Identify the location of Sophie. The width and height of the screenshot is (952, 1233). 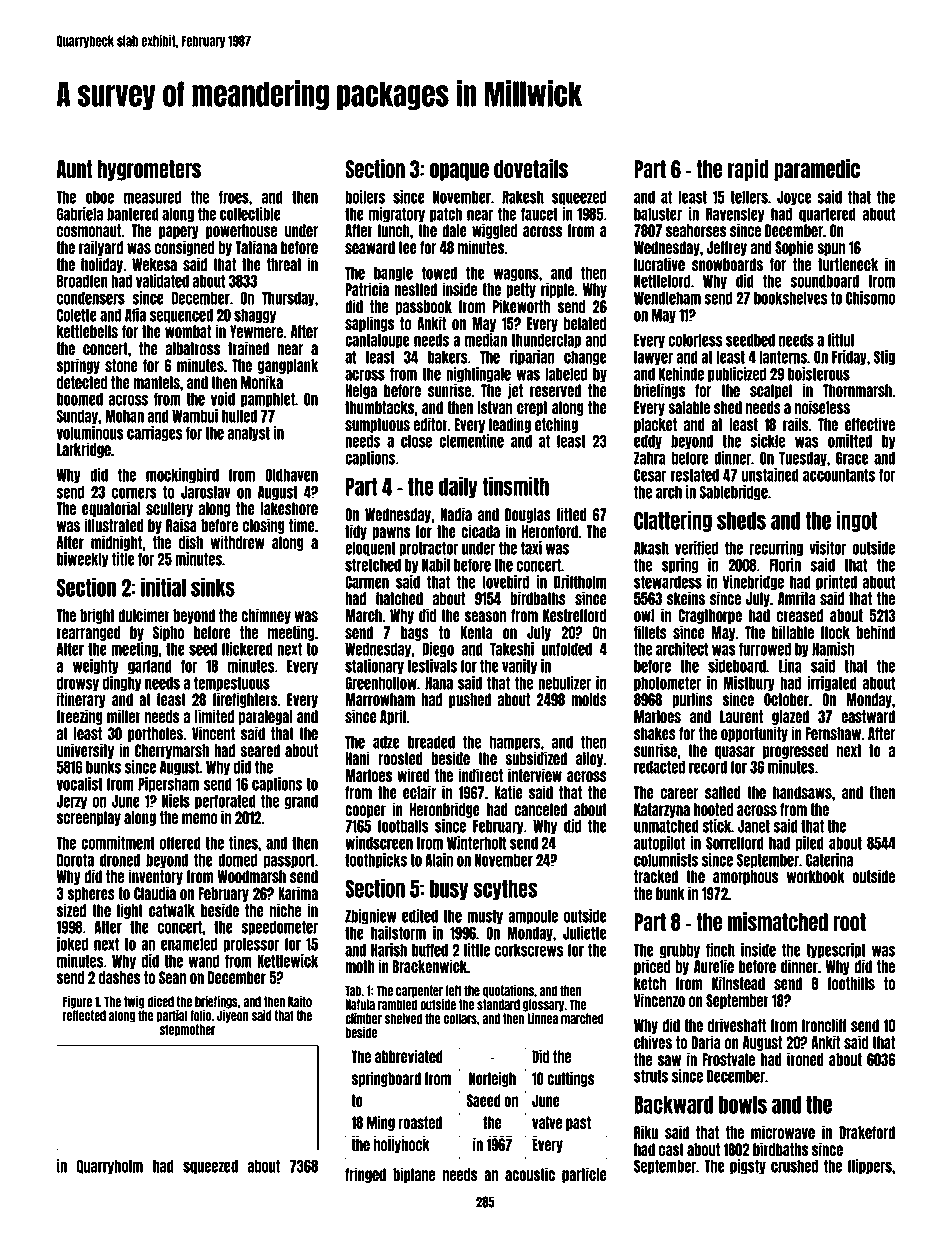
(794, 248).
